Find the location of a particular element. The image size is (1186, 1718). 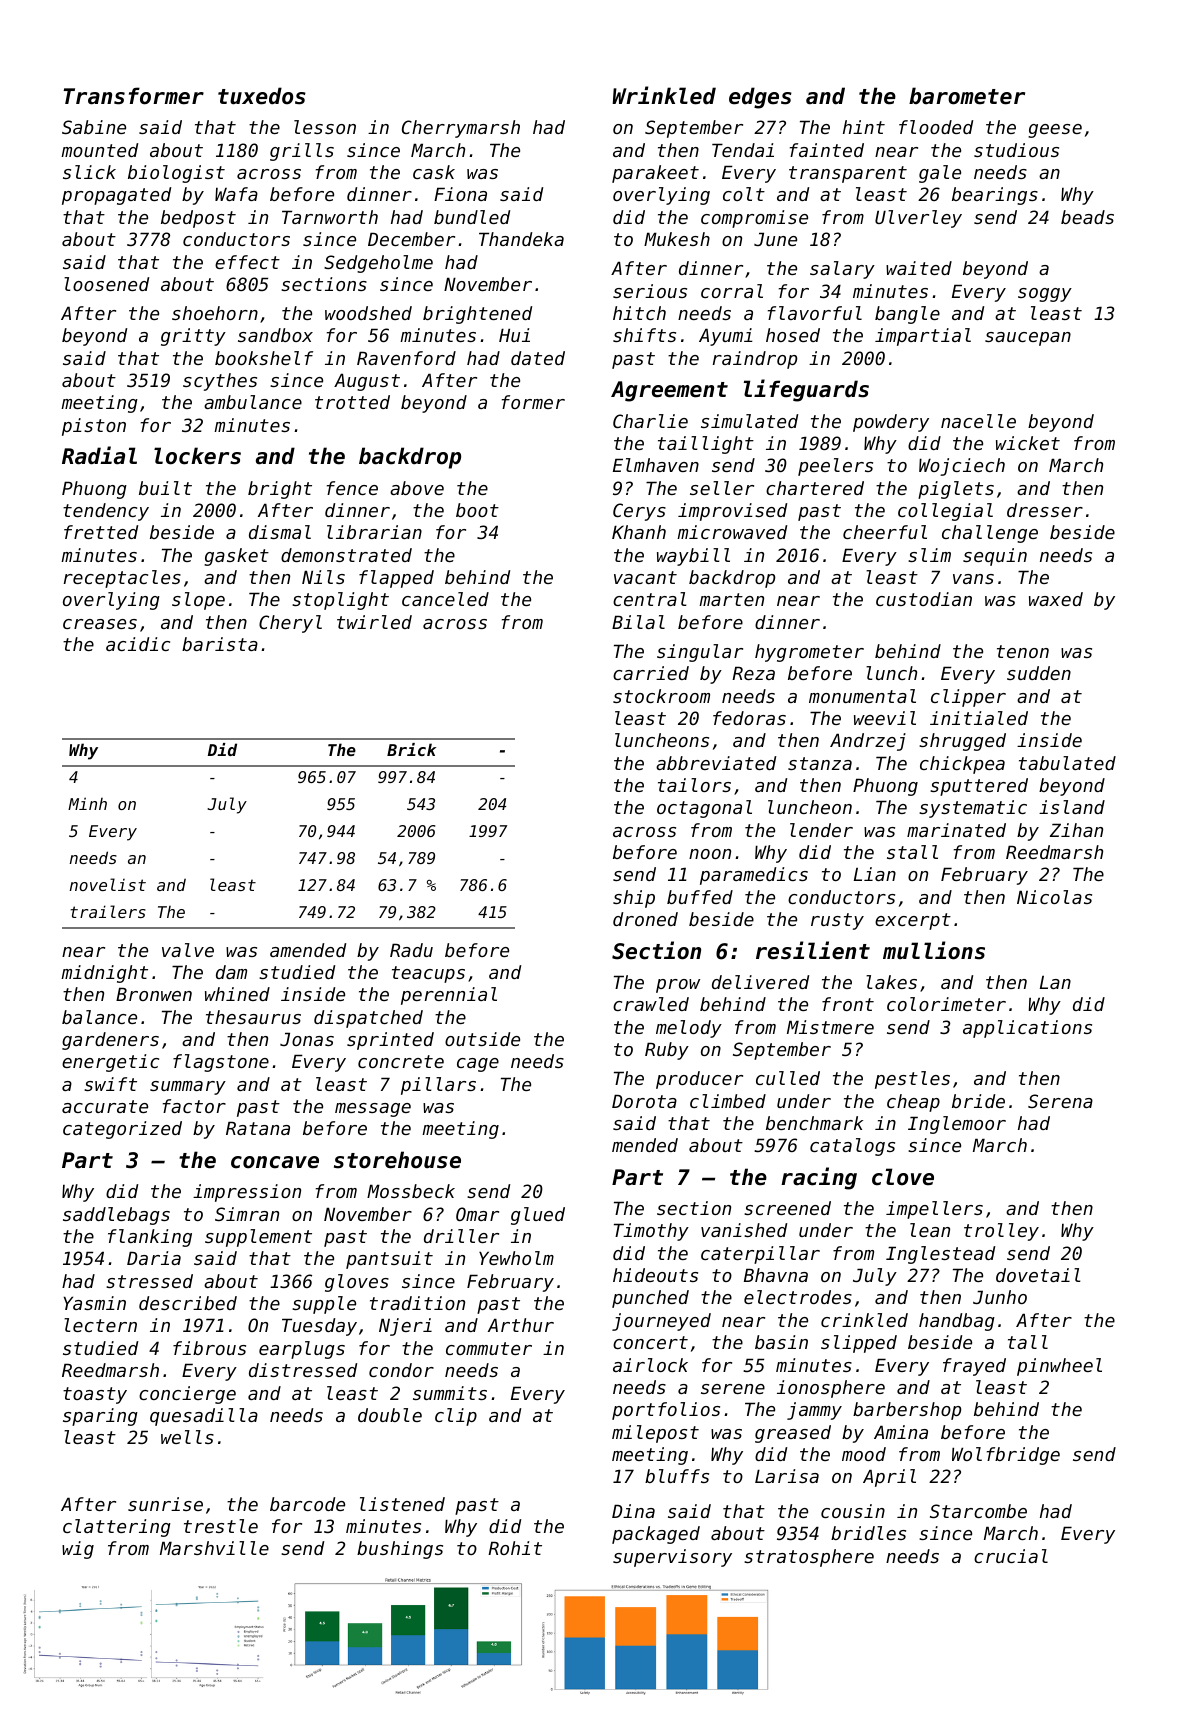

impellers is located at coordinates (934, 1210).
